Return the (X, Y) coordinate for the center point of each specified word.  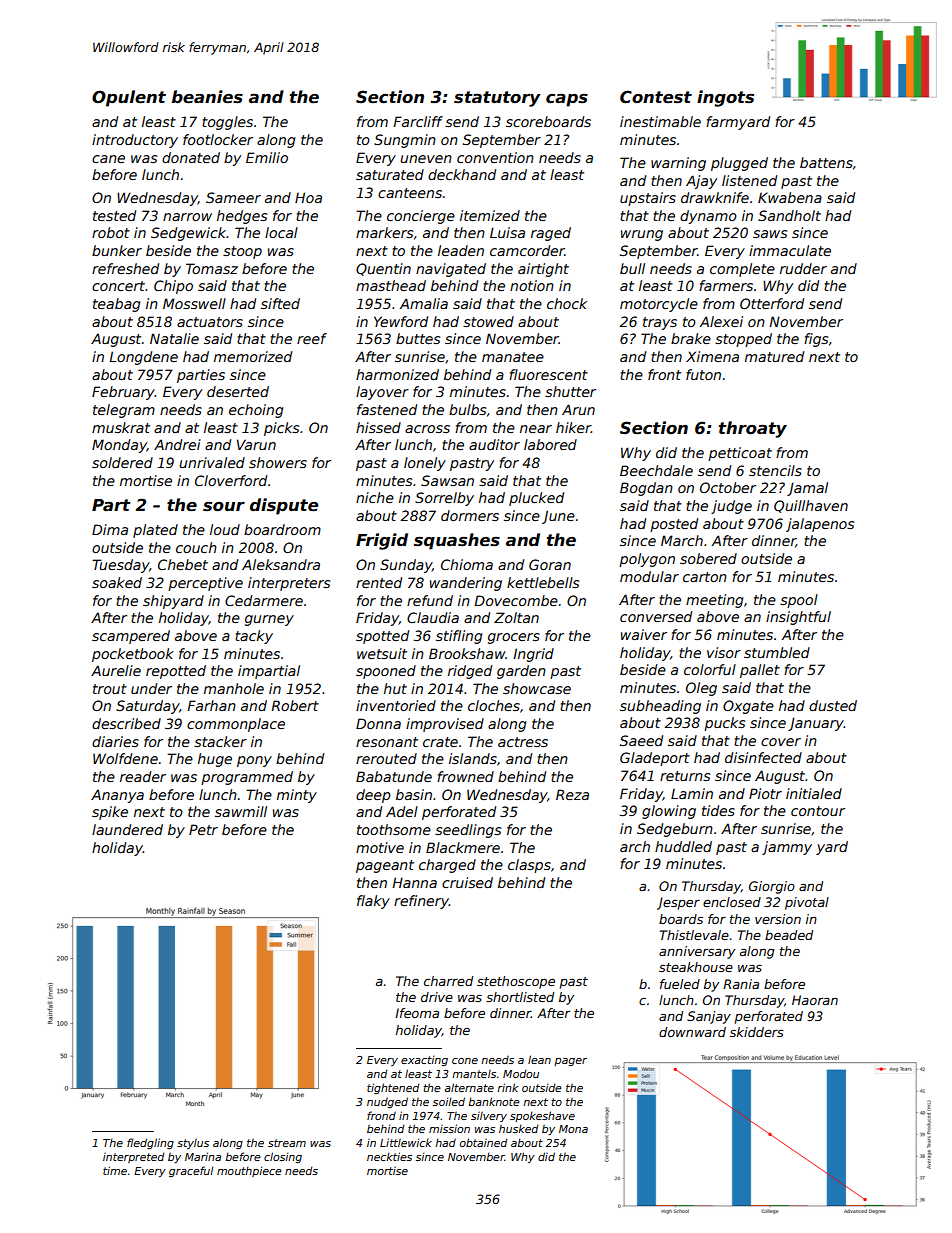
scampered (131, 637)
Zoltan (516, 617)
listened (749, 180)
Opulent (129, 98)
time (115, 1170)
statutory (497, 99)
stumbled (777, 652)
